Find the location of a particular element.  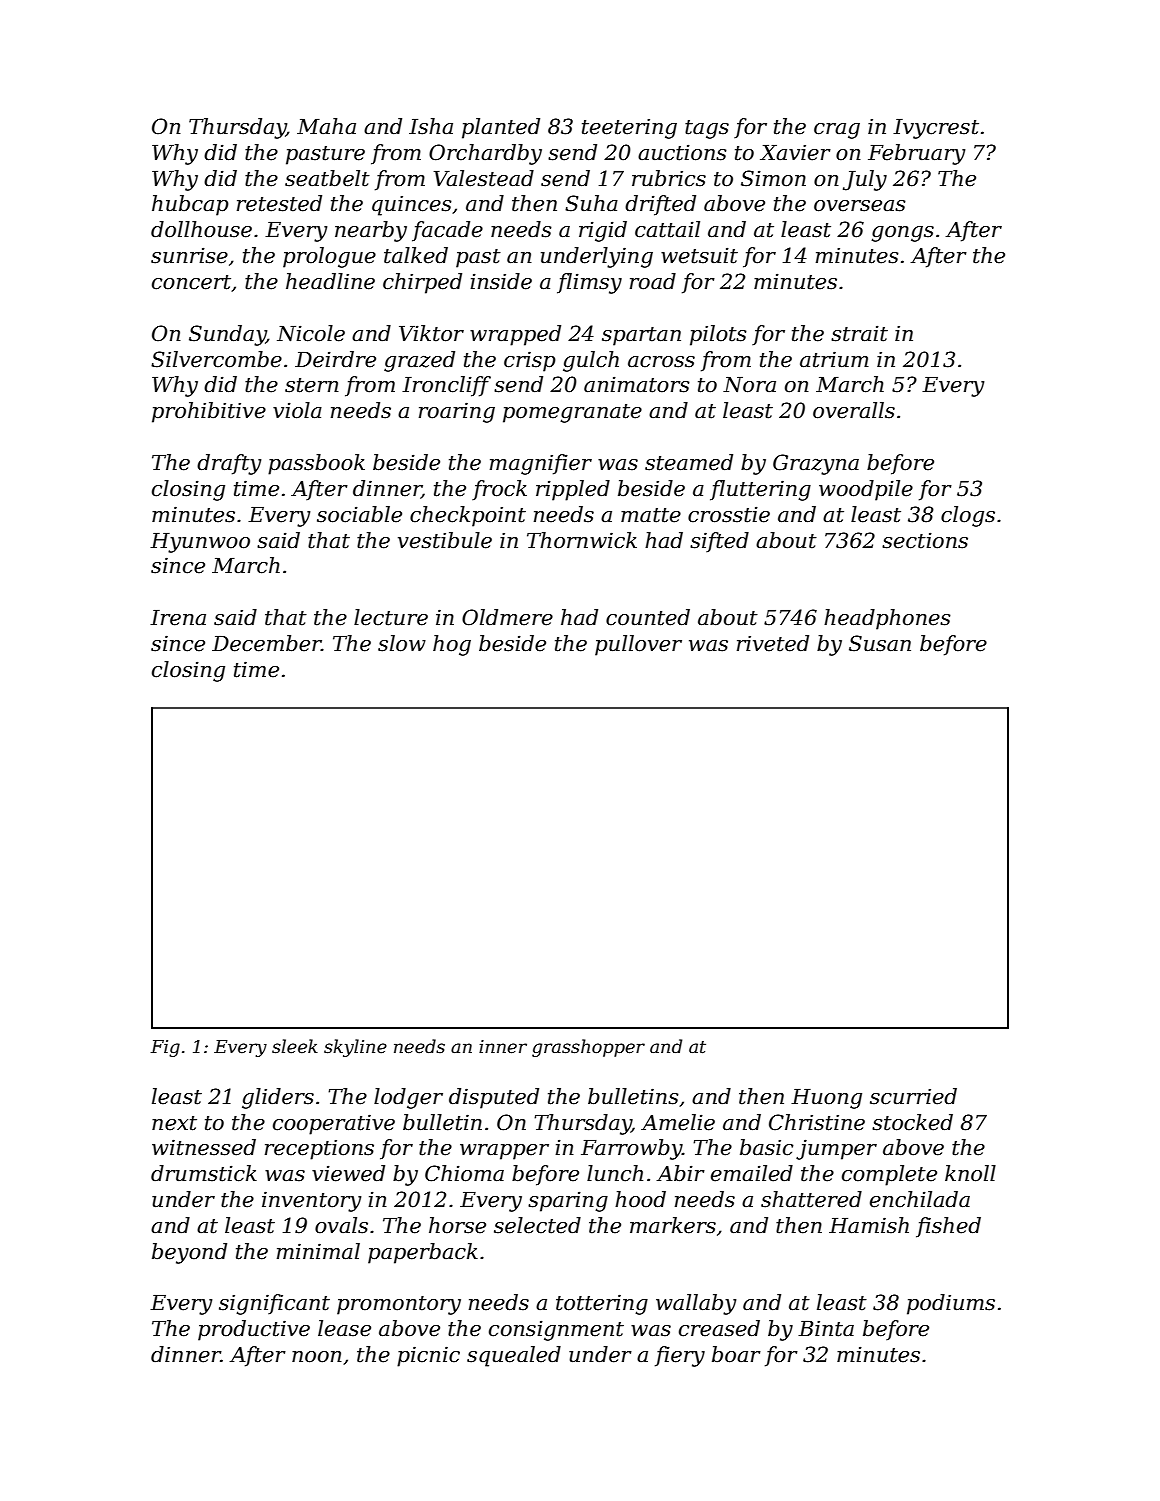

Hyunwoo is located at coordinates (200, 543).
